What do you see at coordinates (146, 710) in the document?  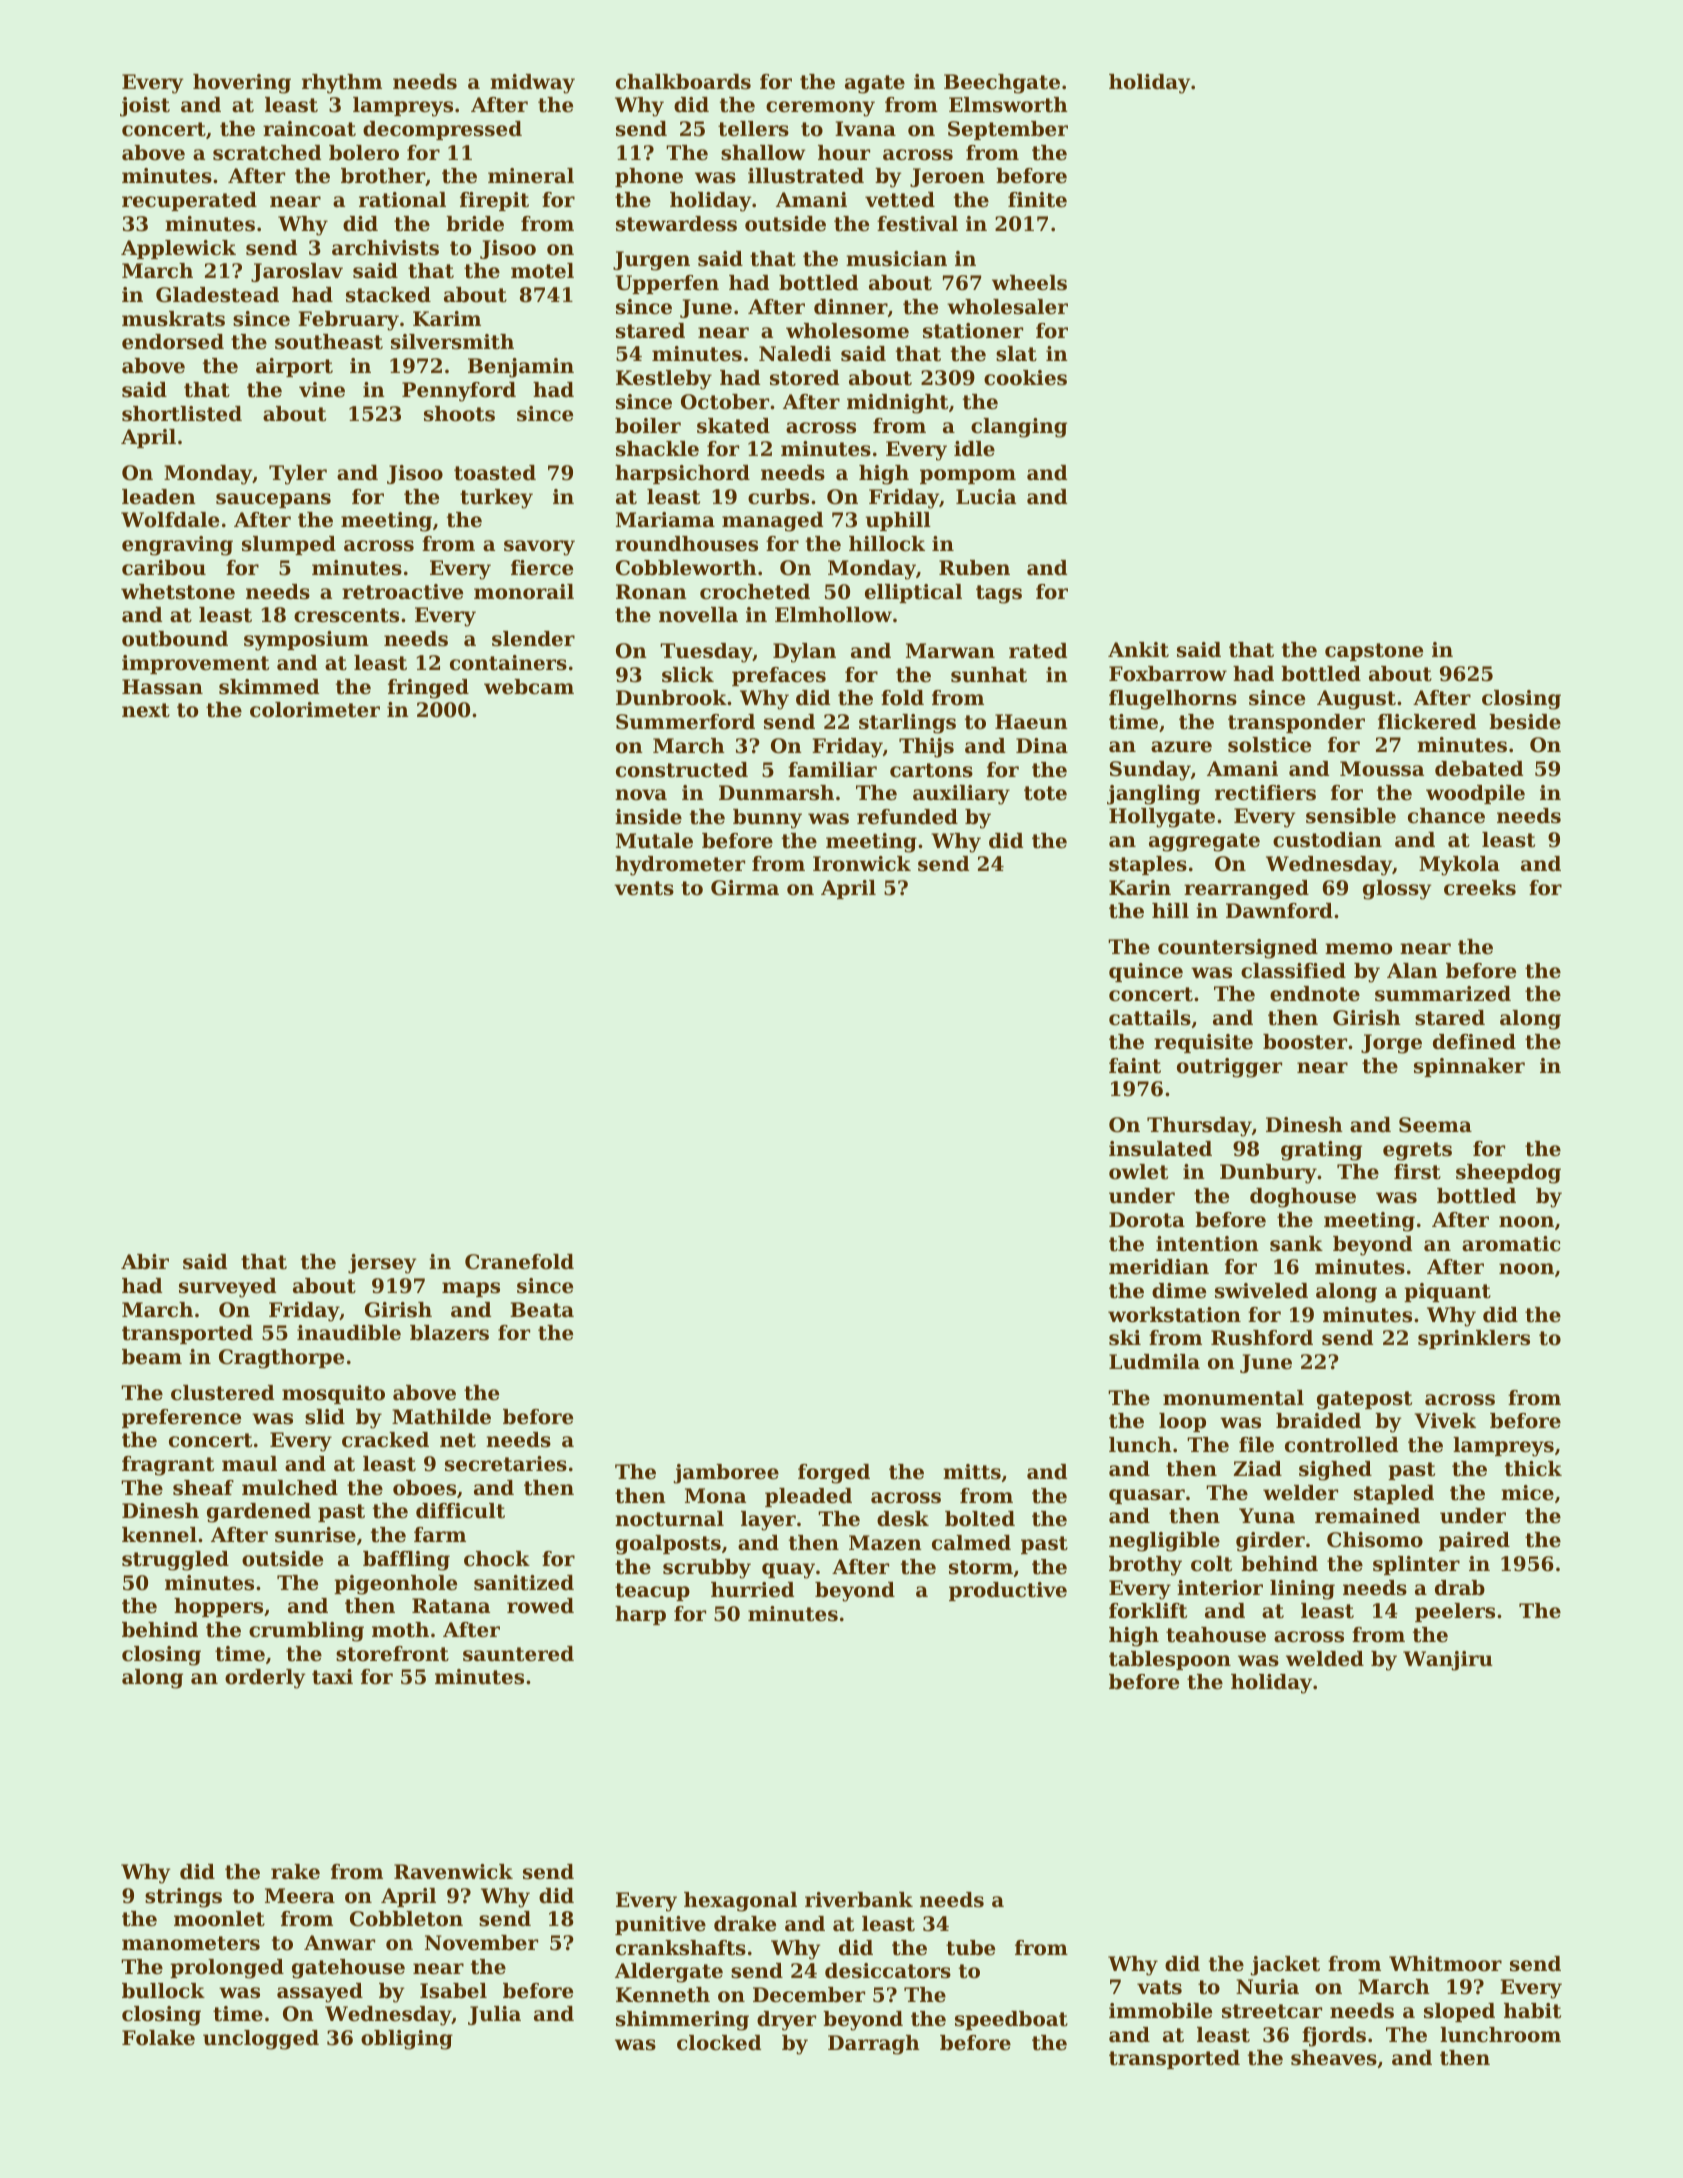 I see `next` at bounding box center [146, 710].
